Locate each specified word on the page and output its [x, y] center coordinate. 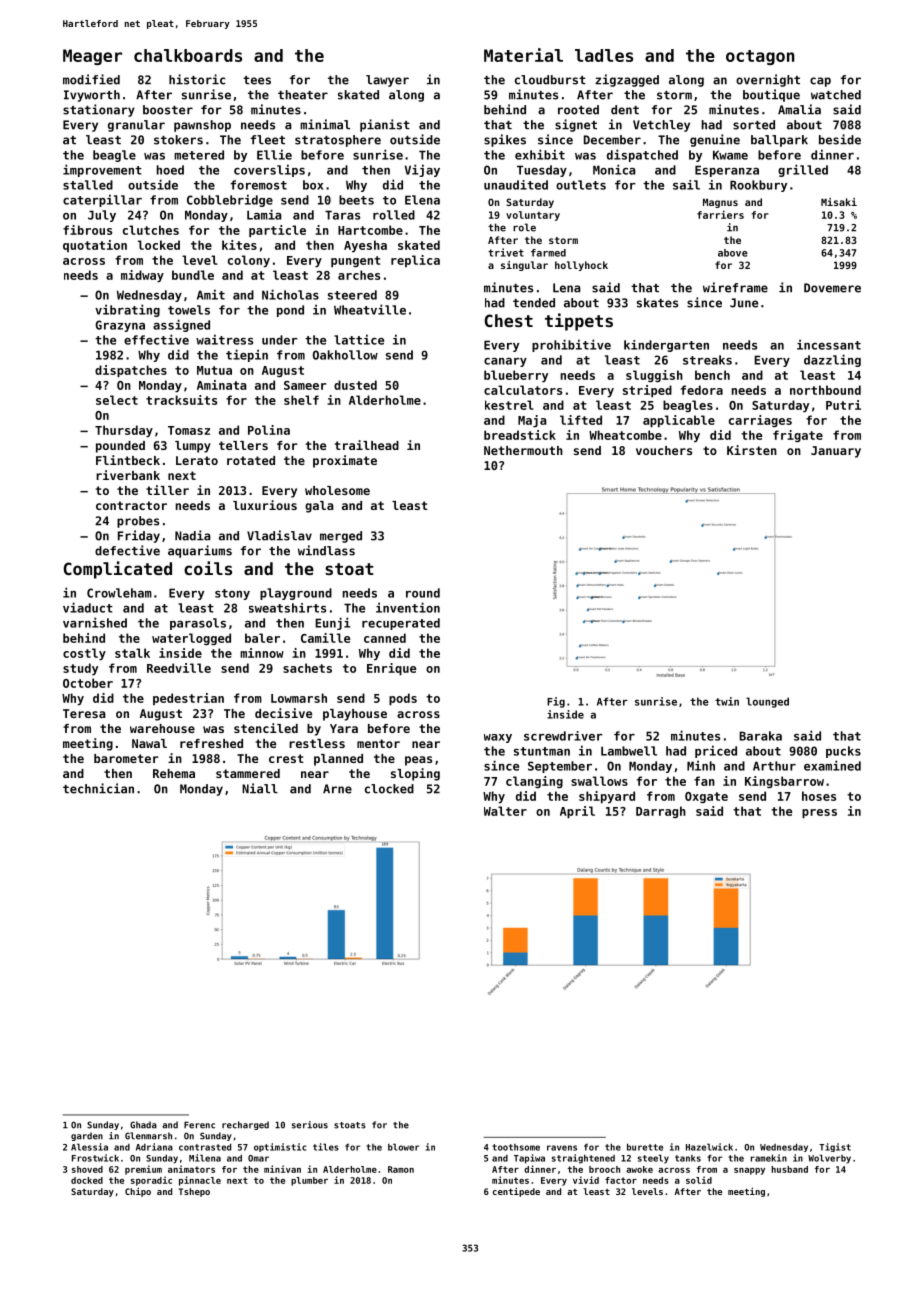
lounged [767, 702]
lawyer [387, 81]
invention [408, 607]
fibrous [87, 230]
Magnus [720, 203]
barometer [126, 758]
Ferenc [199, 1125]
